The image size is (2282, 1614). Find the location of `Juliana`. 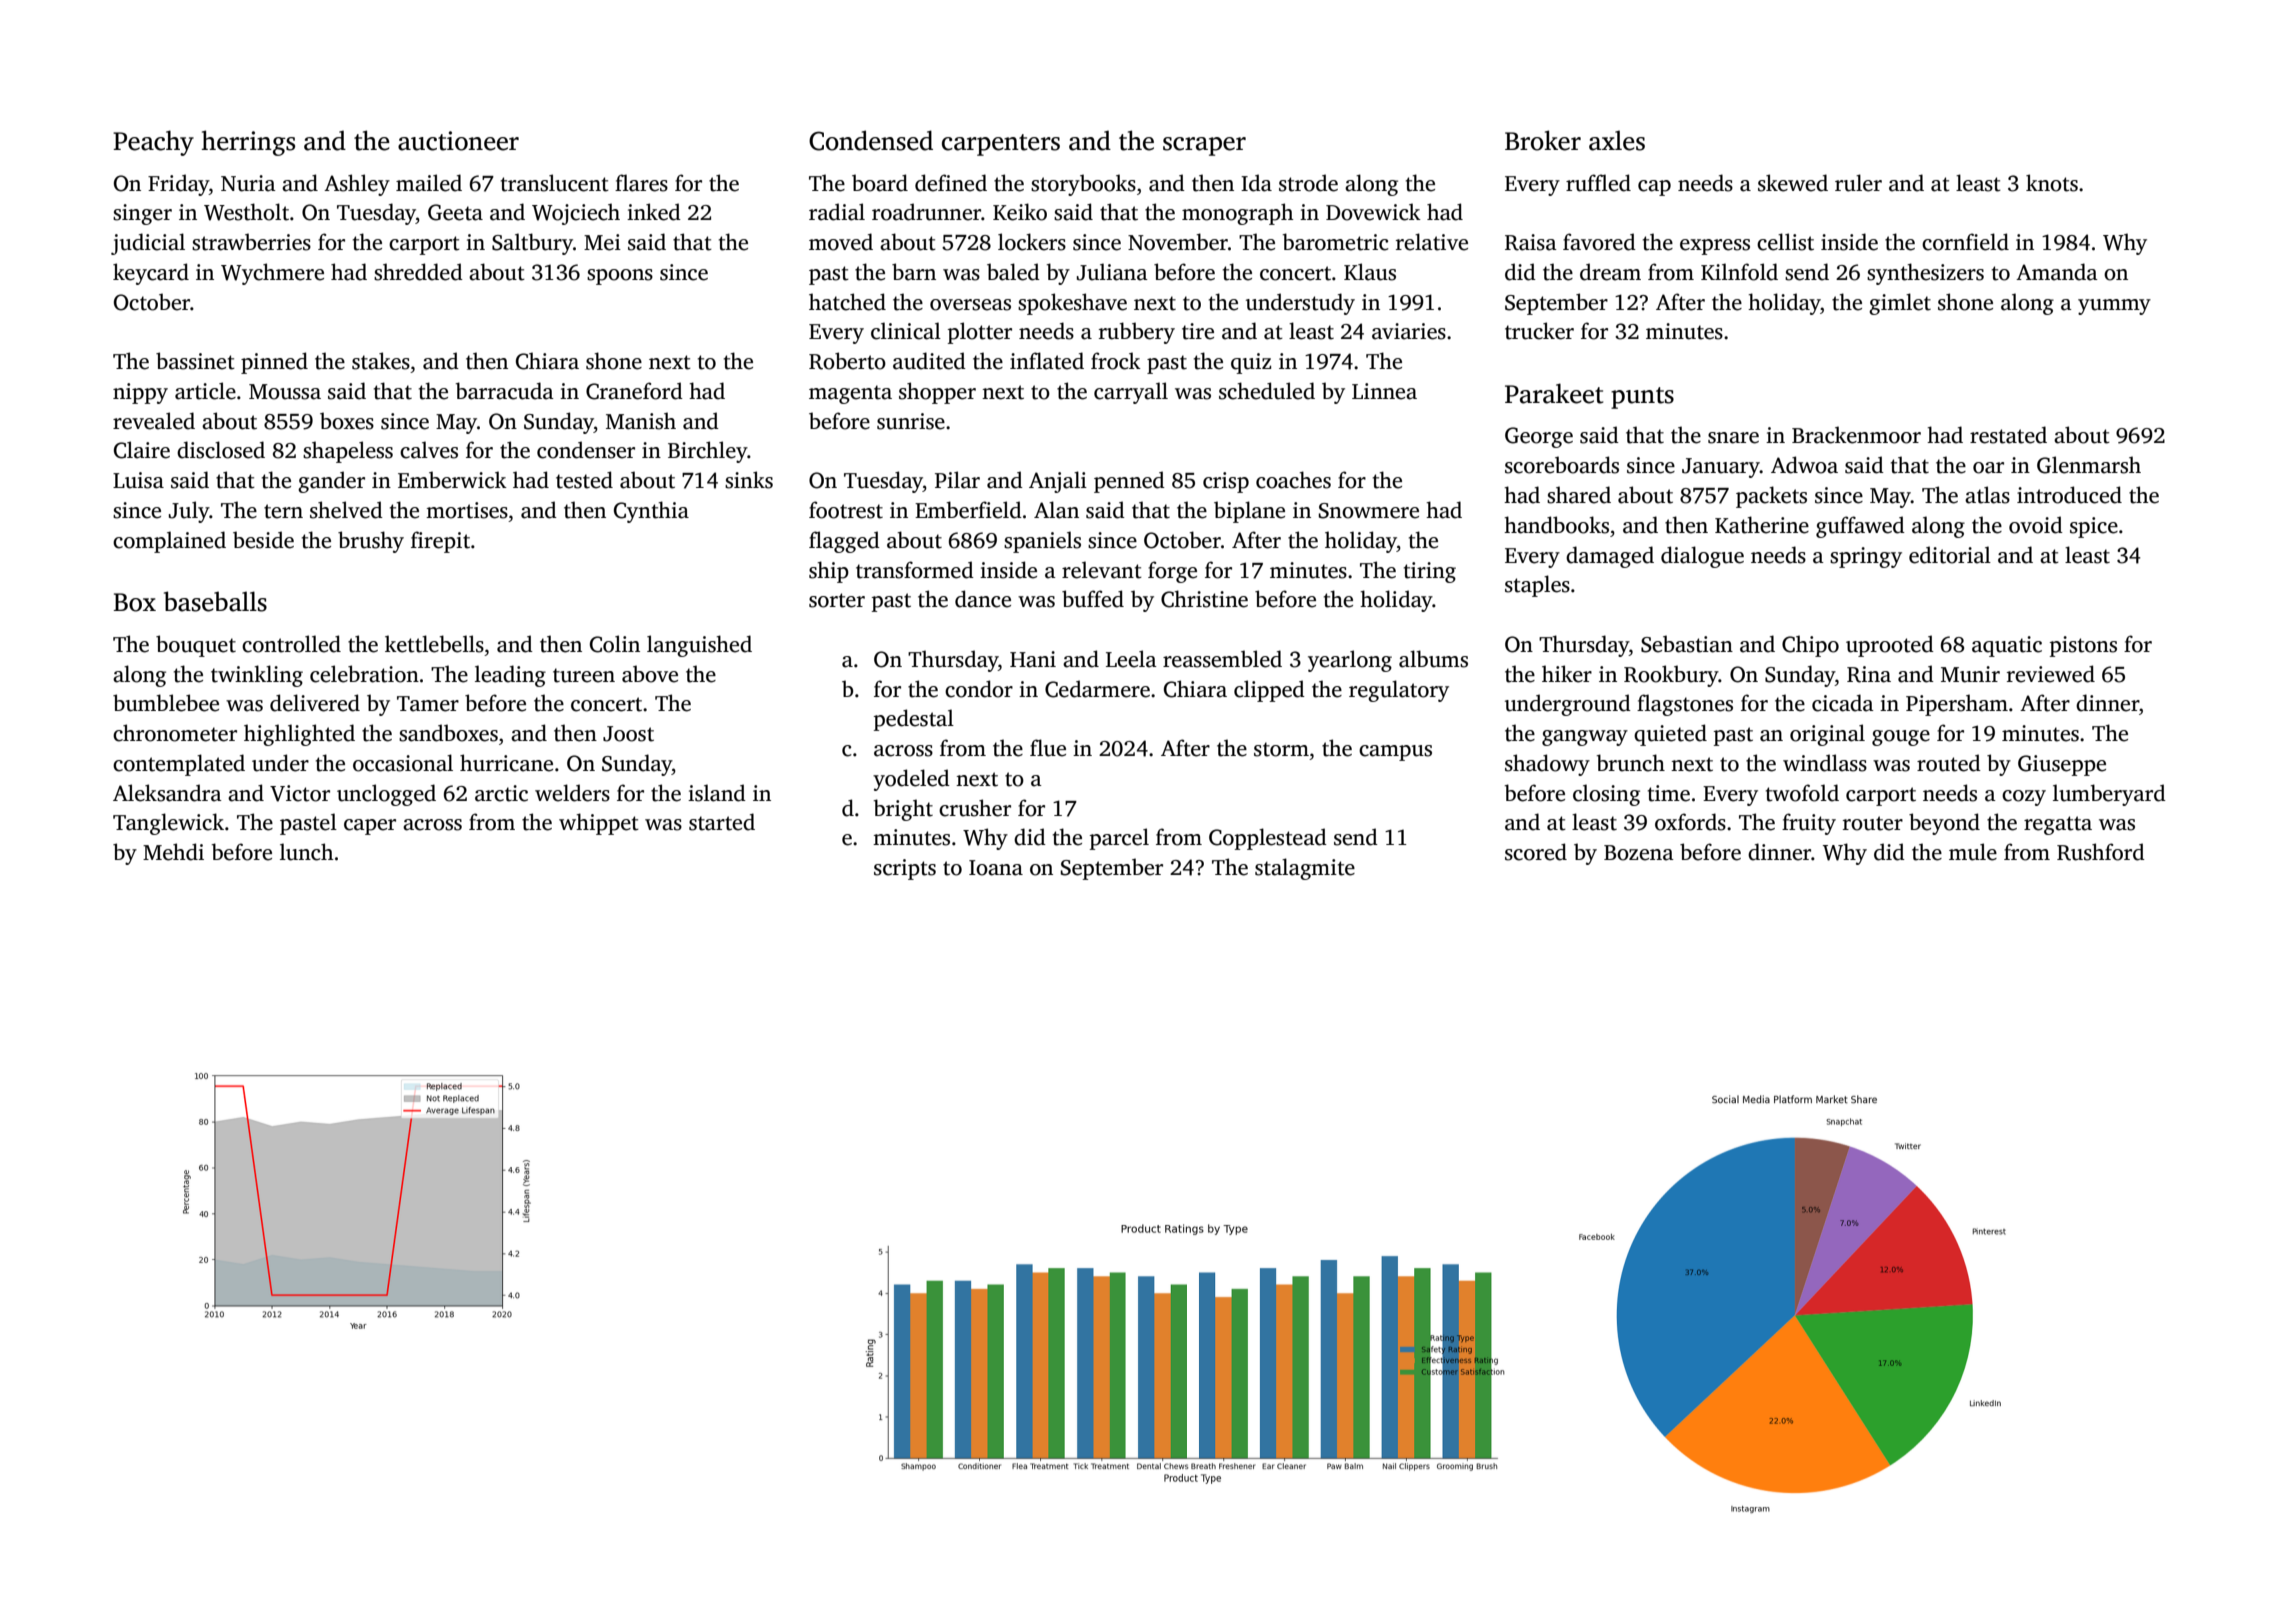

Juliana is located at coordinates (1112, 272).
